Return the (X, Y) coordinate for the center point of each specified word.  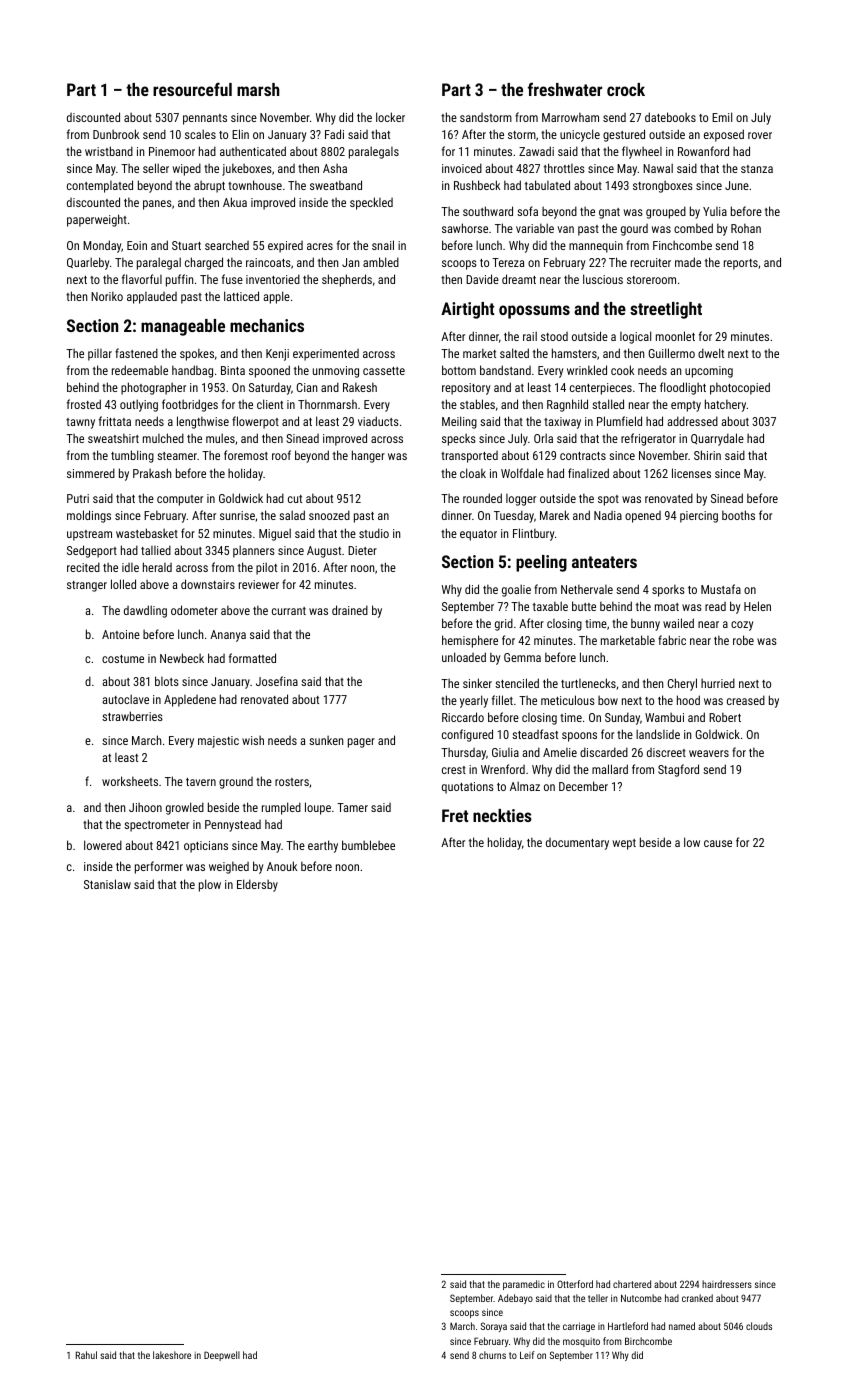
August (324, 552)
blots (167, 681)
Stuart (186, 245)
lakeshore (172, 1355)
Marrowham (570, 117)
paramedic (524, 1285)
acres (320, 246)
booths (738, 515)
